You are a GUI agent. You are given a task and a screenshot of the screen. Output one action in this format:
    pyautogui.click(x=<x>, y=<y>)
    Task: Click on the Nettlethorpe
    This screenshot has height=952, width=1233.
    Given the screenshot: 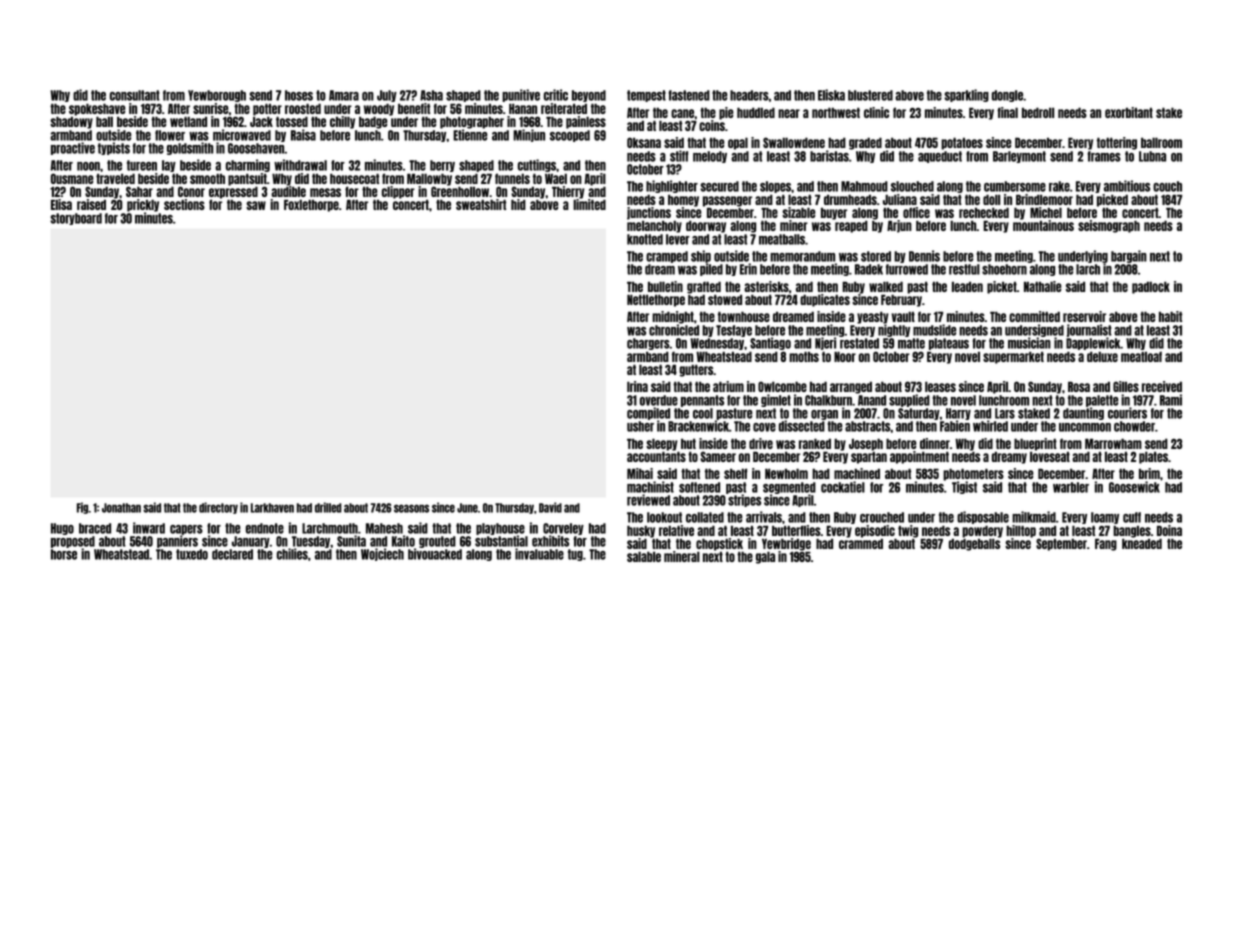 What is the action you would take?
    pyautogui.click(x=656, y=300)
